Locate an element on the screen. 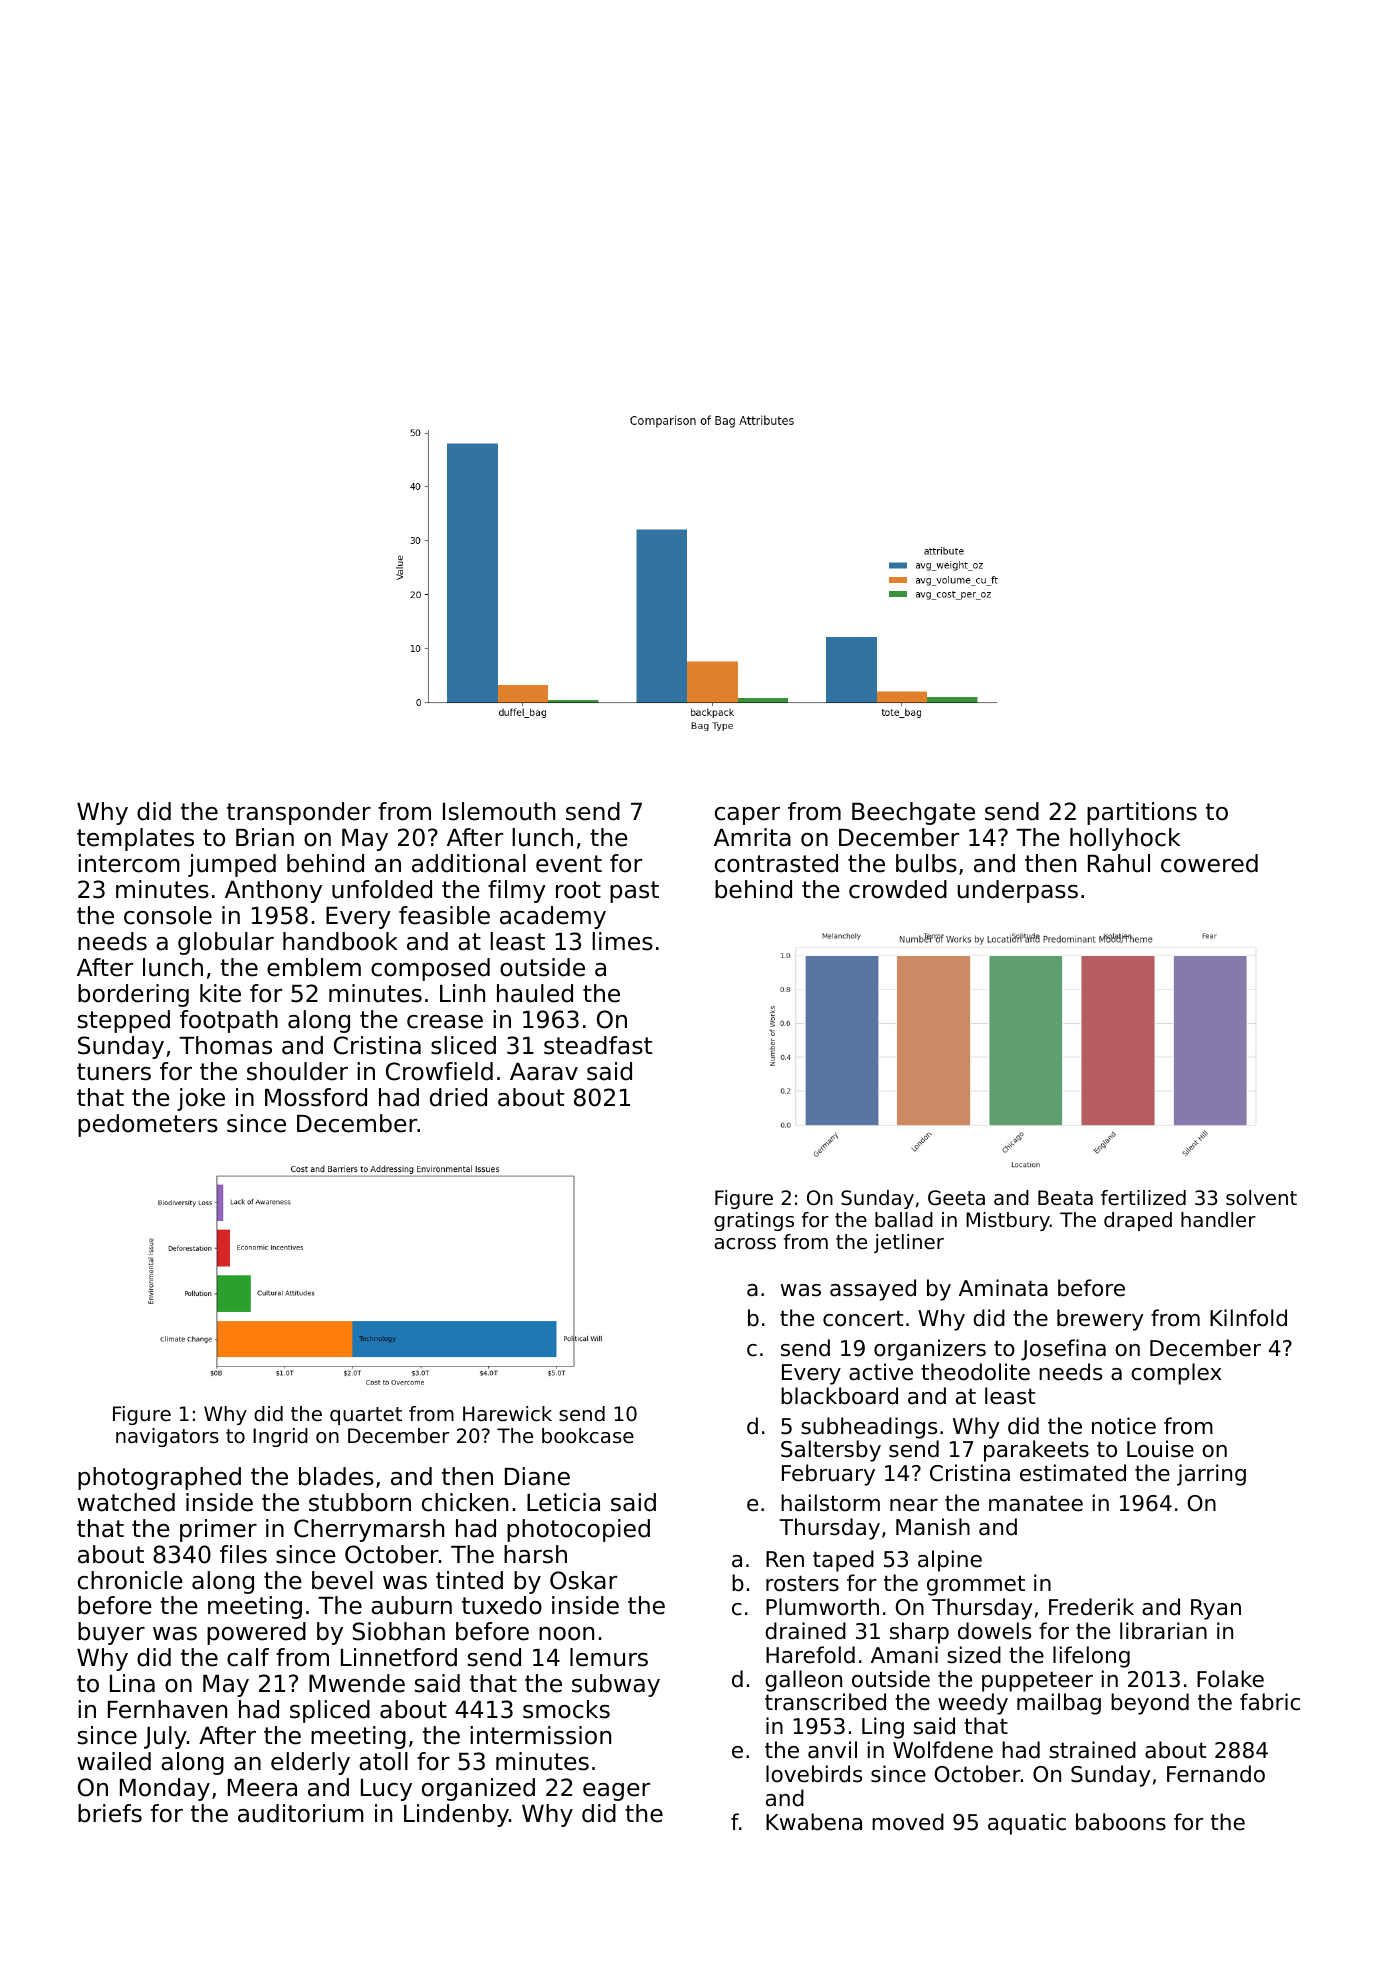 The image size is (1386, 1969). partitions is located at coordinates (1142, 813).
